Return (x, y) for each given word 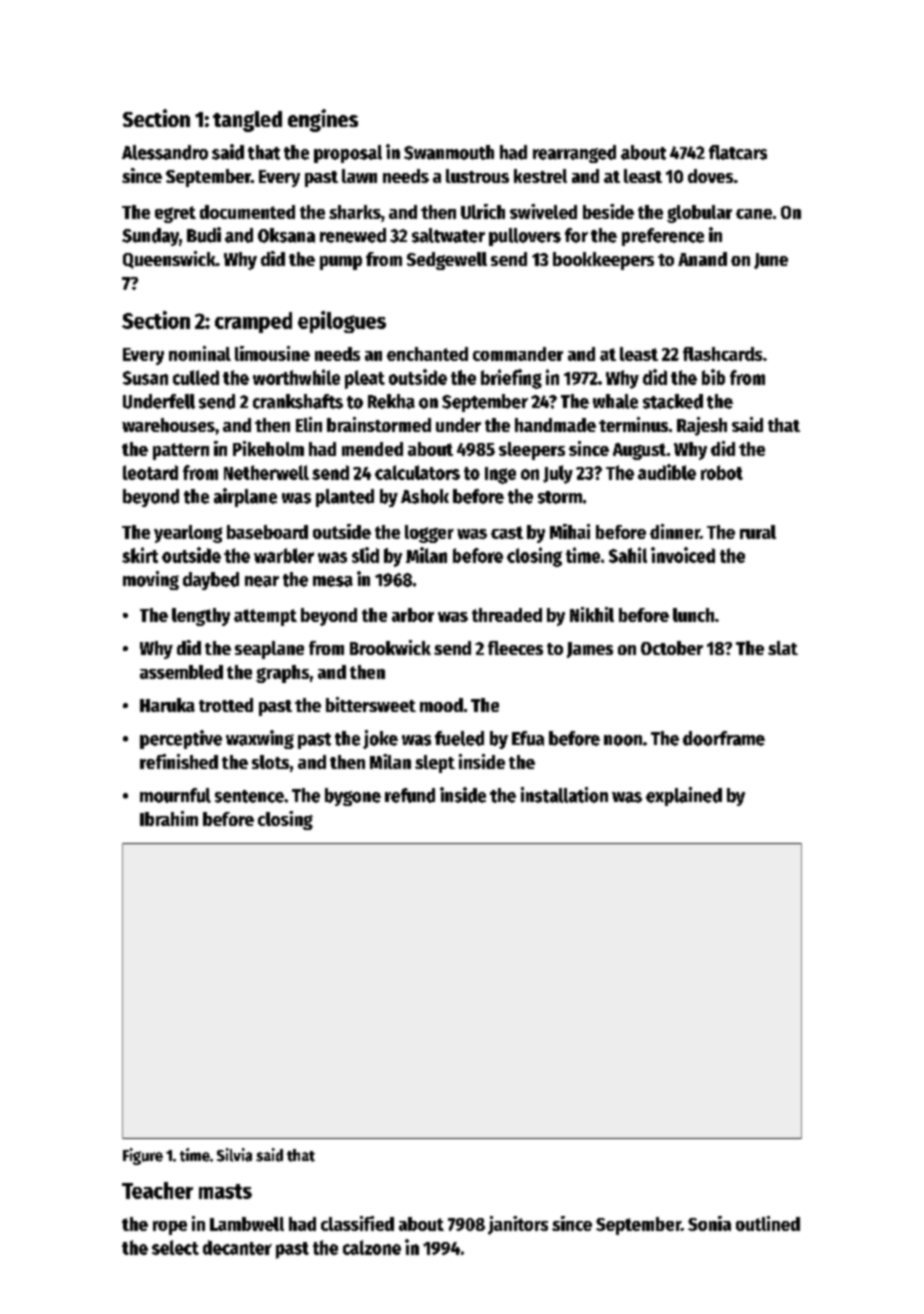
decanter (237, 1247)
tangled (247, 121)
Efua (528, 738)
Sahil (628, 555)
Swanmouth (449, 152)
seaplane (269, 650)
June (771, 261)
